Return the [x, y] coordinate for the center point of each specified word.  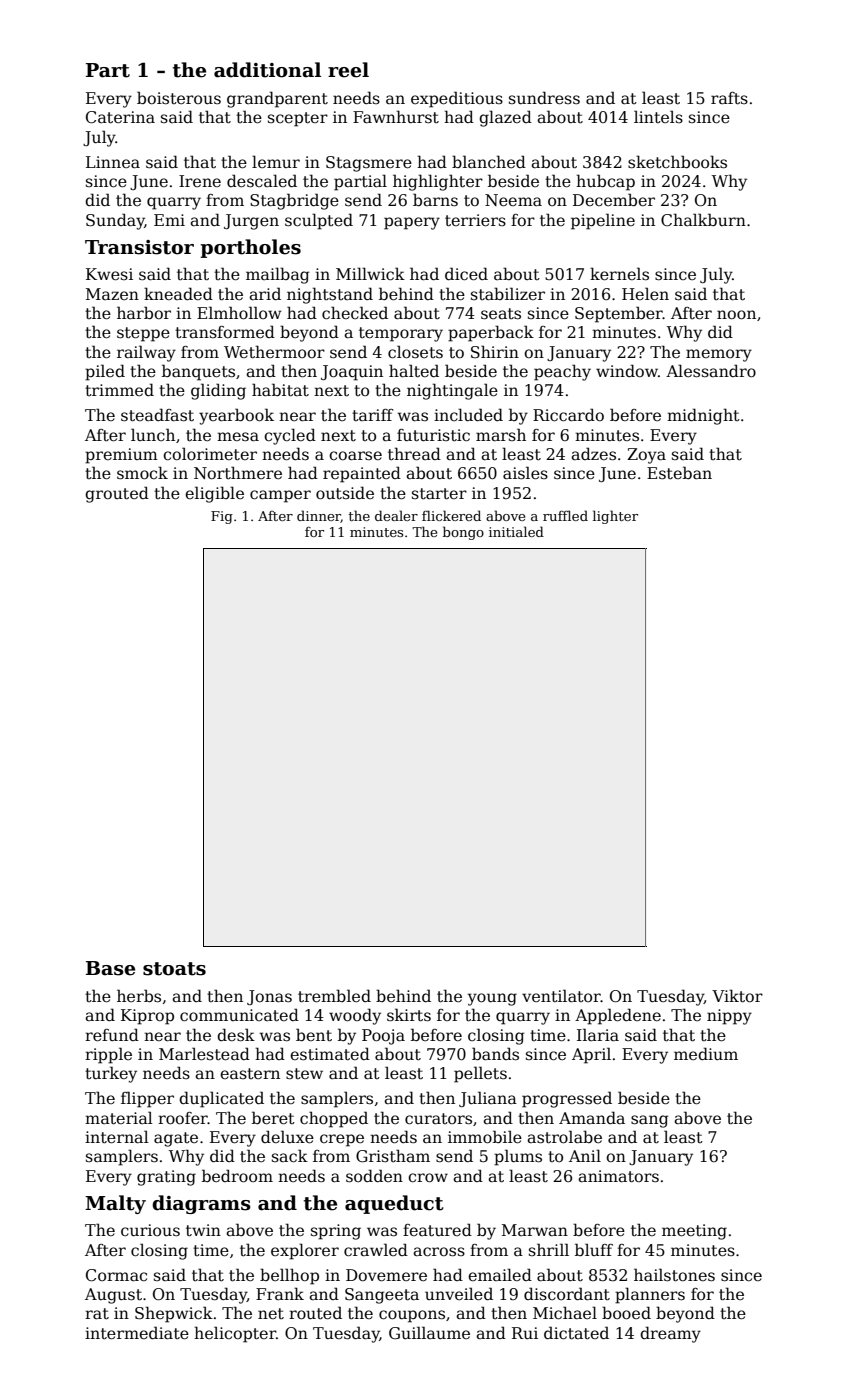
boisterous [179, 98]
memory [719, 355]
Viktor [737, 996]
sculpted [319, 221]
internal [117, 1137]
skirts [409, 1015]
